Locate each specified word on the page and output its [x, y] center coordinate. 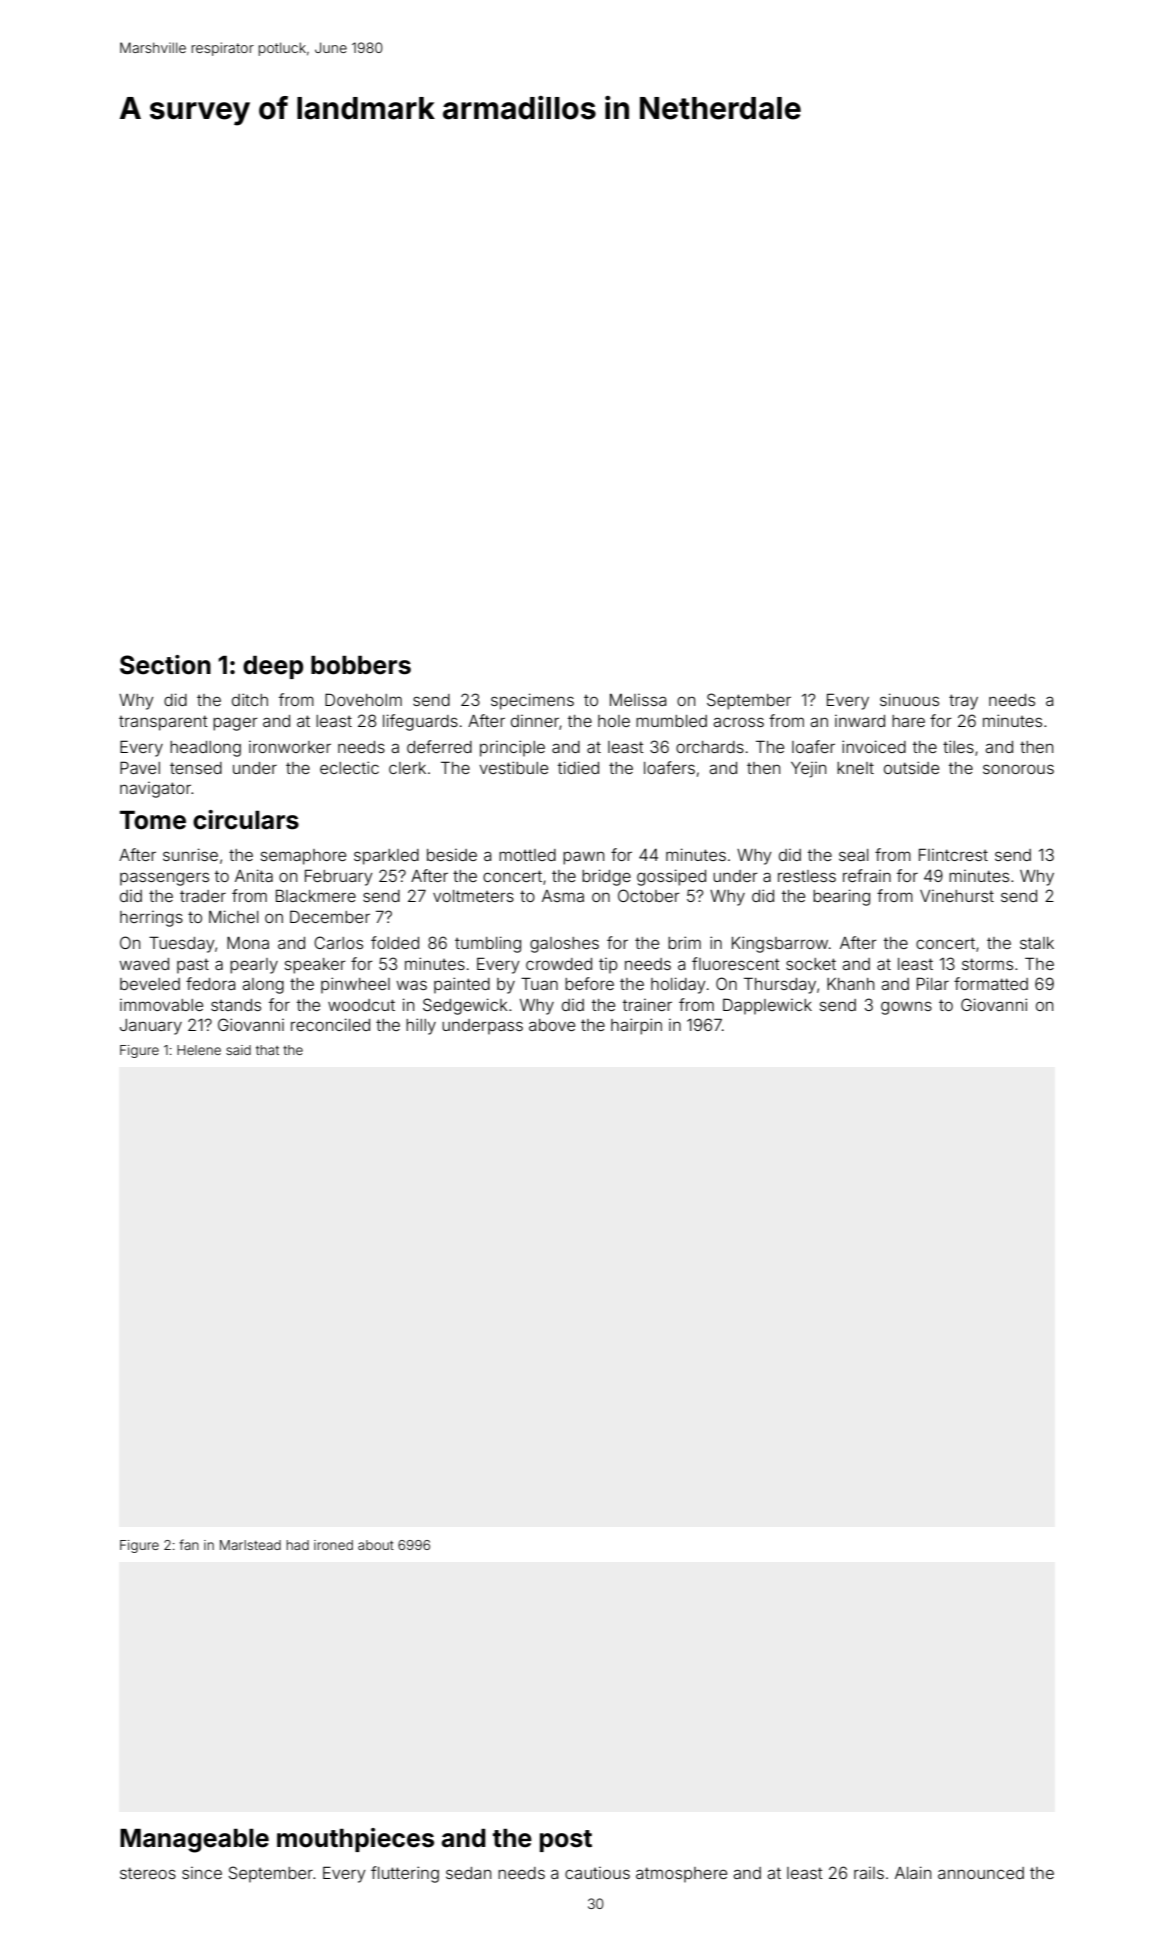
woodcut [361, 1005]
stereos [148, 1873]
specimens [532, 701]
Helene [199, 1050]
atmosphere [681, 1875]
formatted [991, 983]
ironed [333, 1545]
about [376, 1545]
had [297, 1545]
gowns [906, 1008]
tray [963, 702]
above [552, 1025]
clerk [407, 768]
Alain [913, 1872]
